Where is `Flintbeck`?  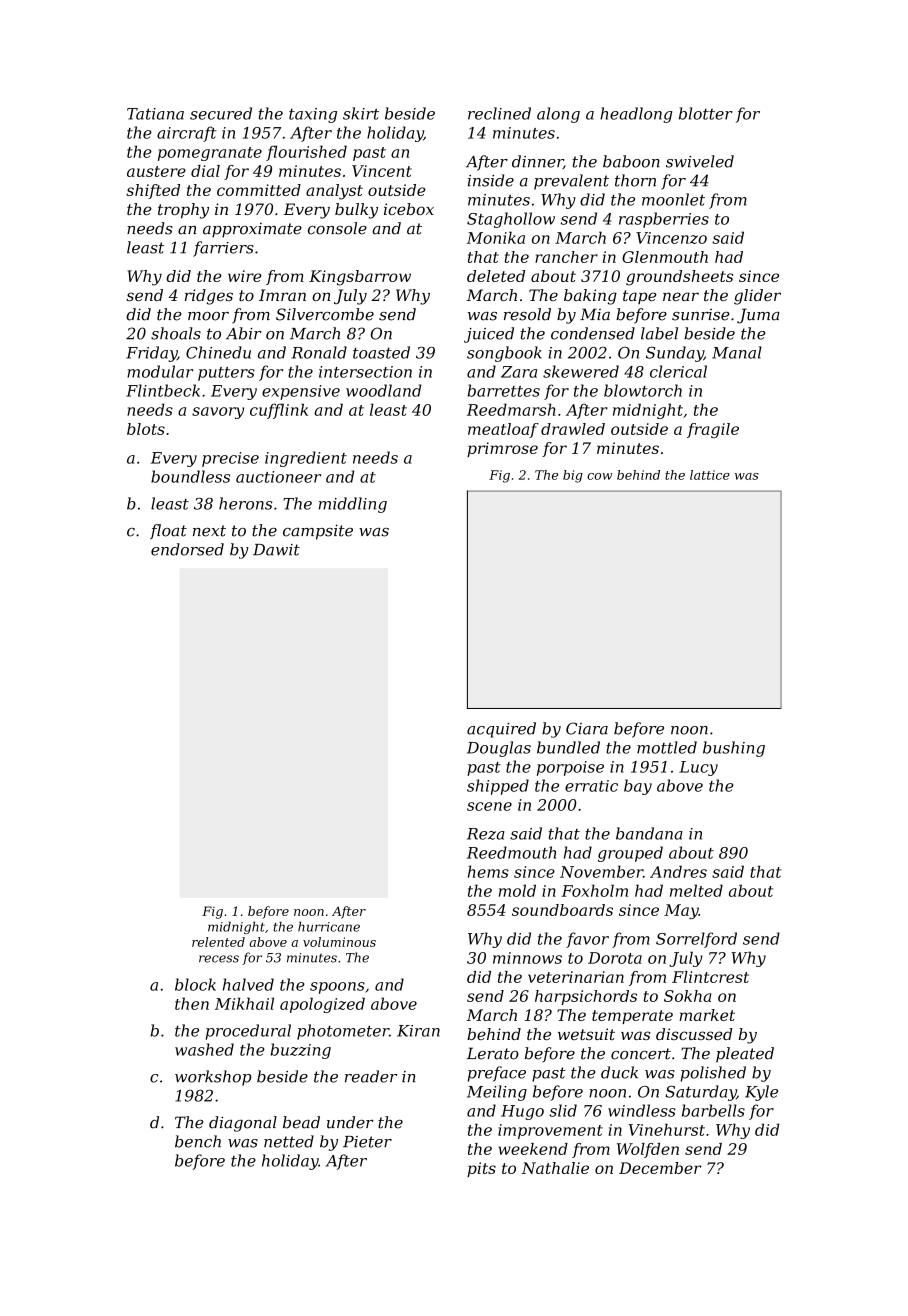 Flintbeck is located at coordinates (163, 390).
